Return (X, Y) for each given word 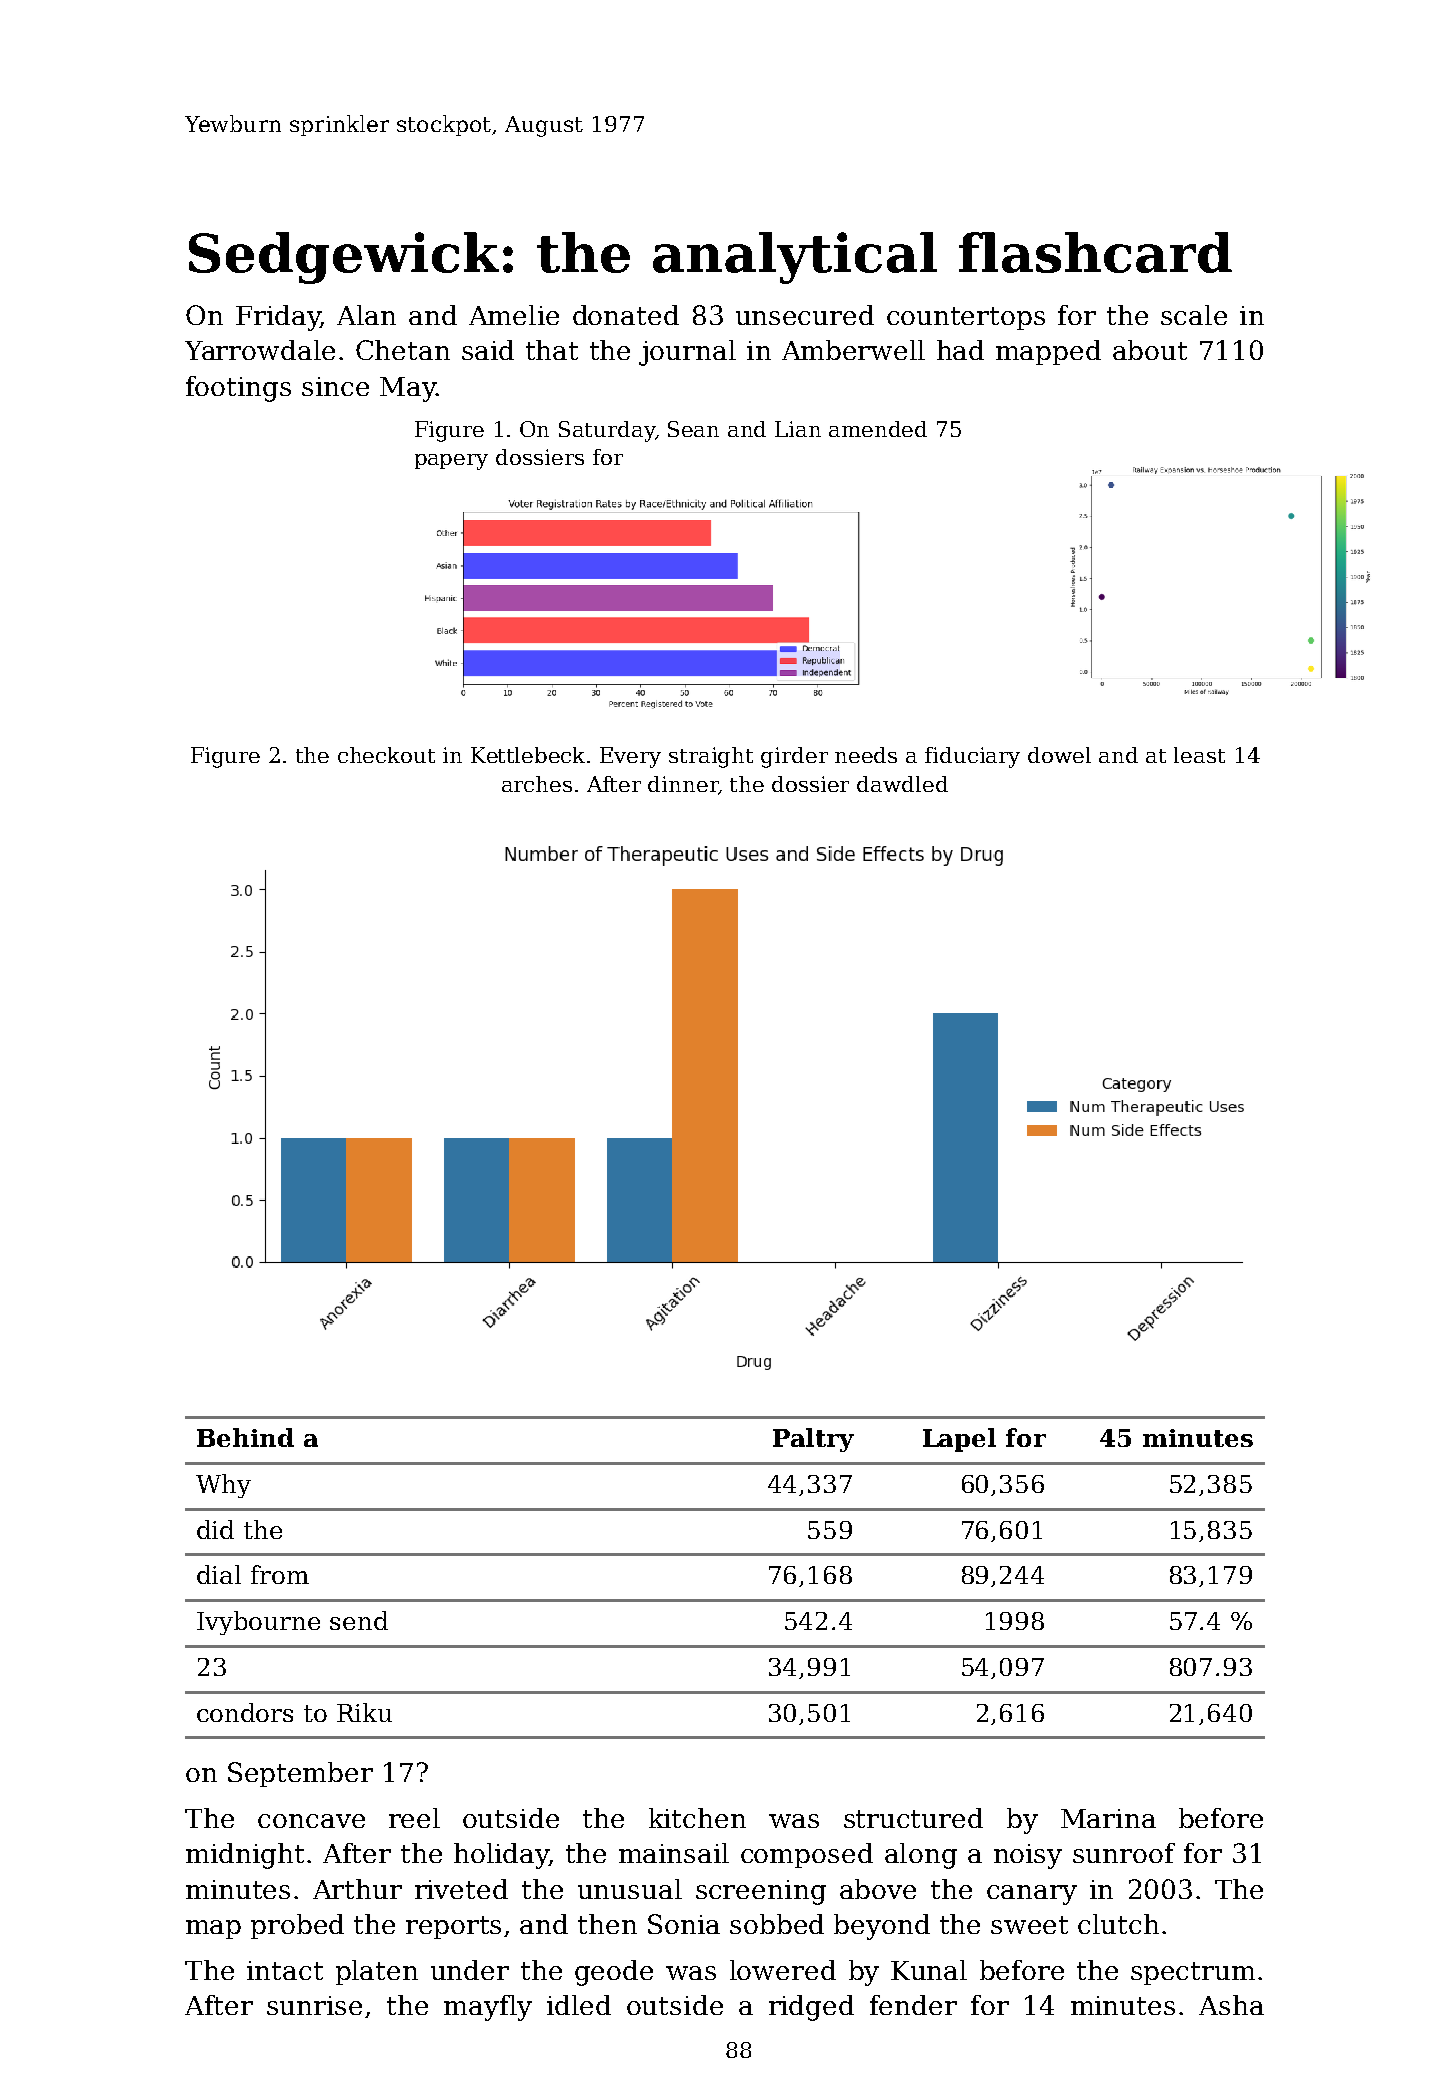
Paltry (813, 1440)
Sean (693, 429)
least (1199, 755)
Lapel (959, 1440)
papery (451, 462)
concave (311, 1821)
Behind (245, 1437)
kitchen (697, 1818)
